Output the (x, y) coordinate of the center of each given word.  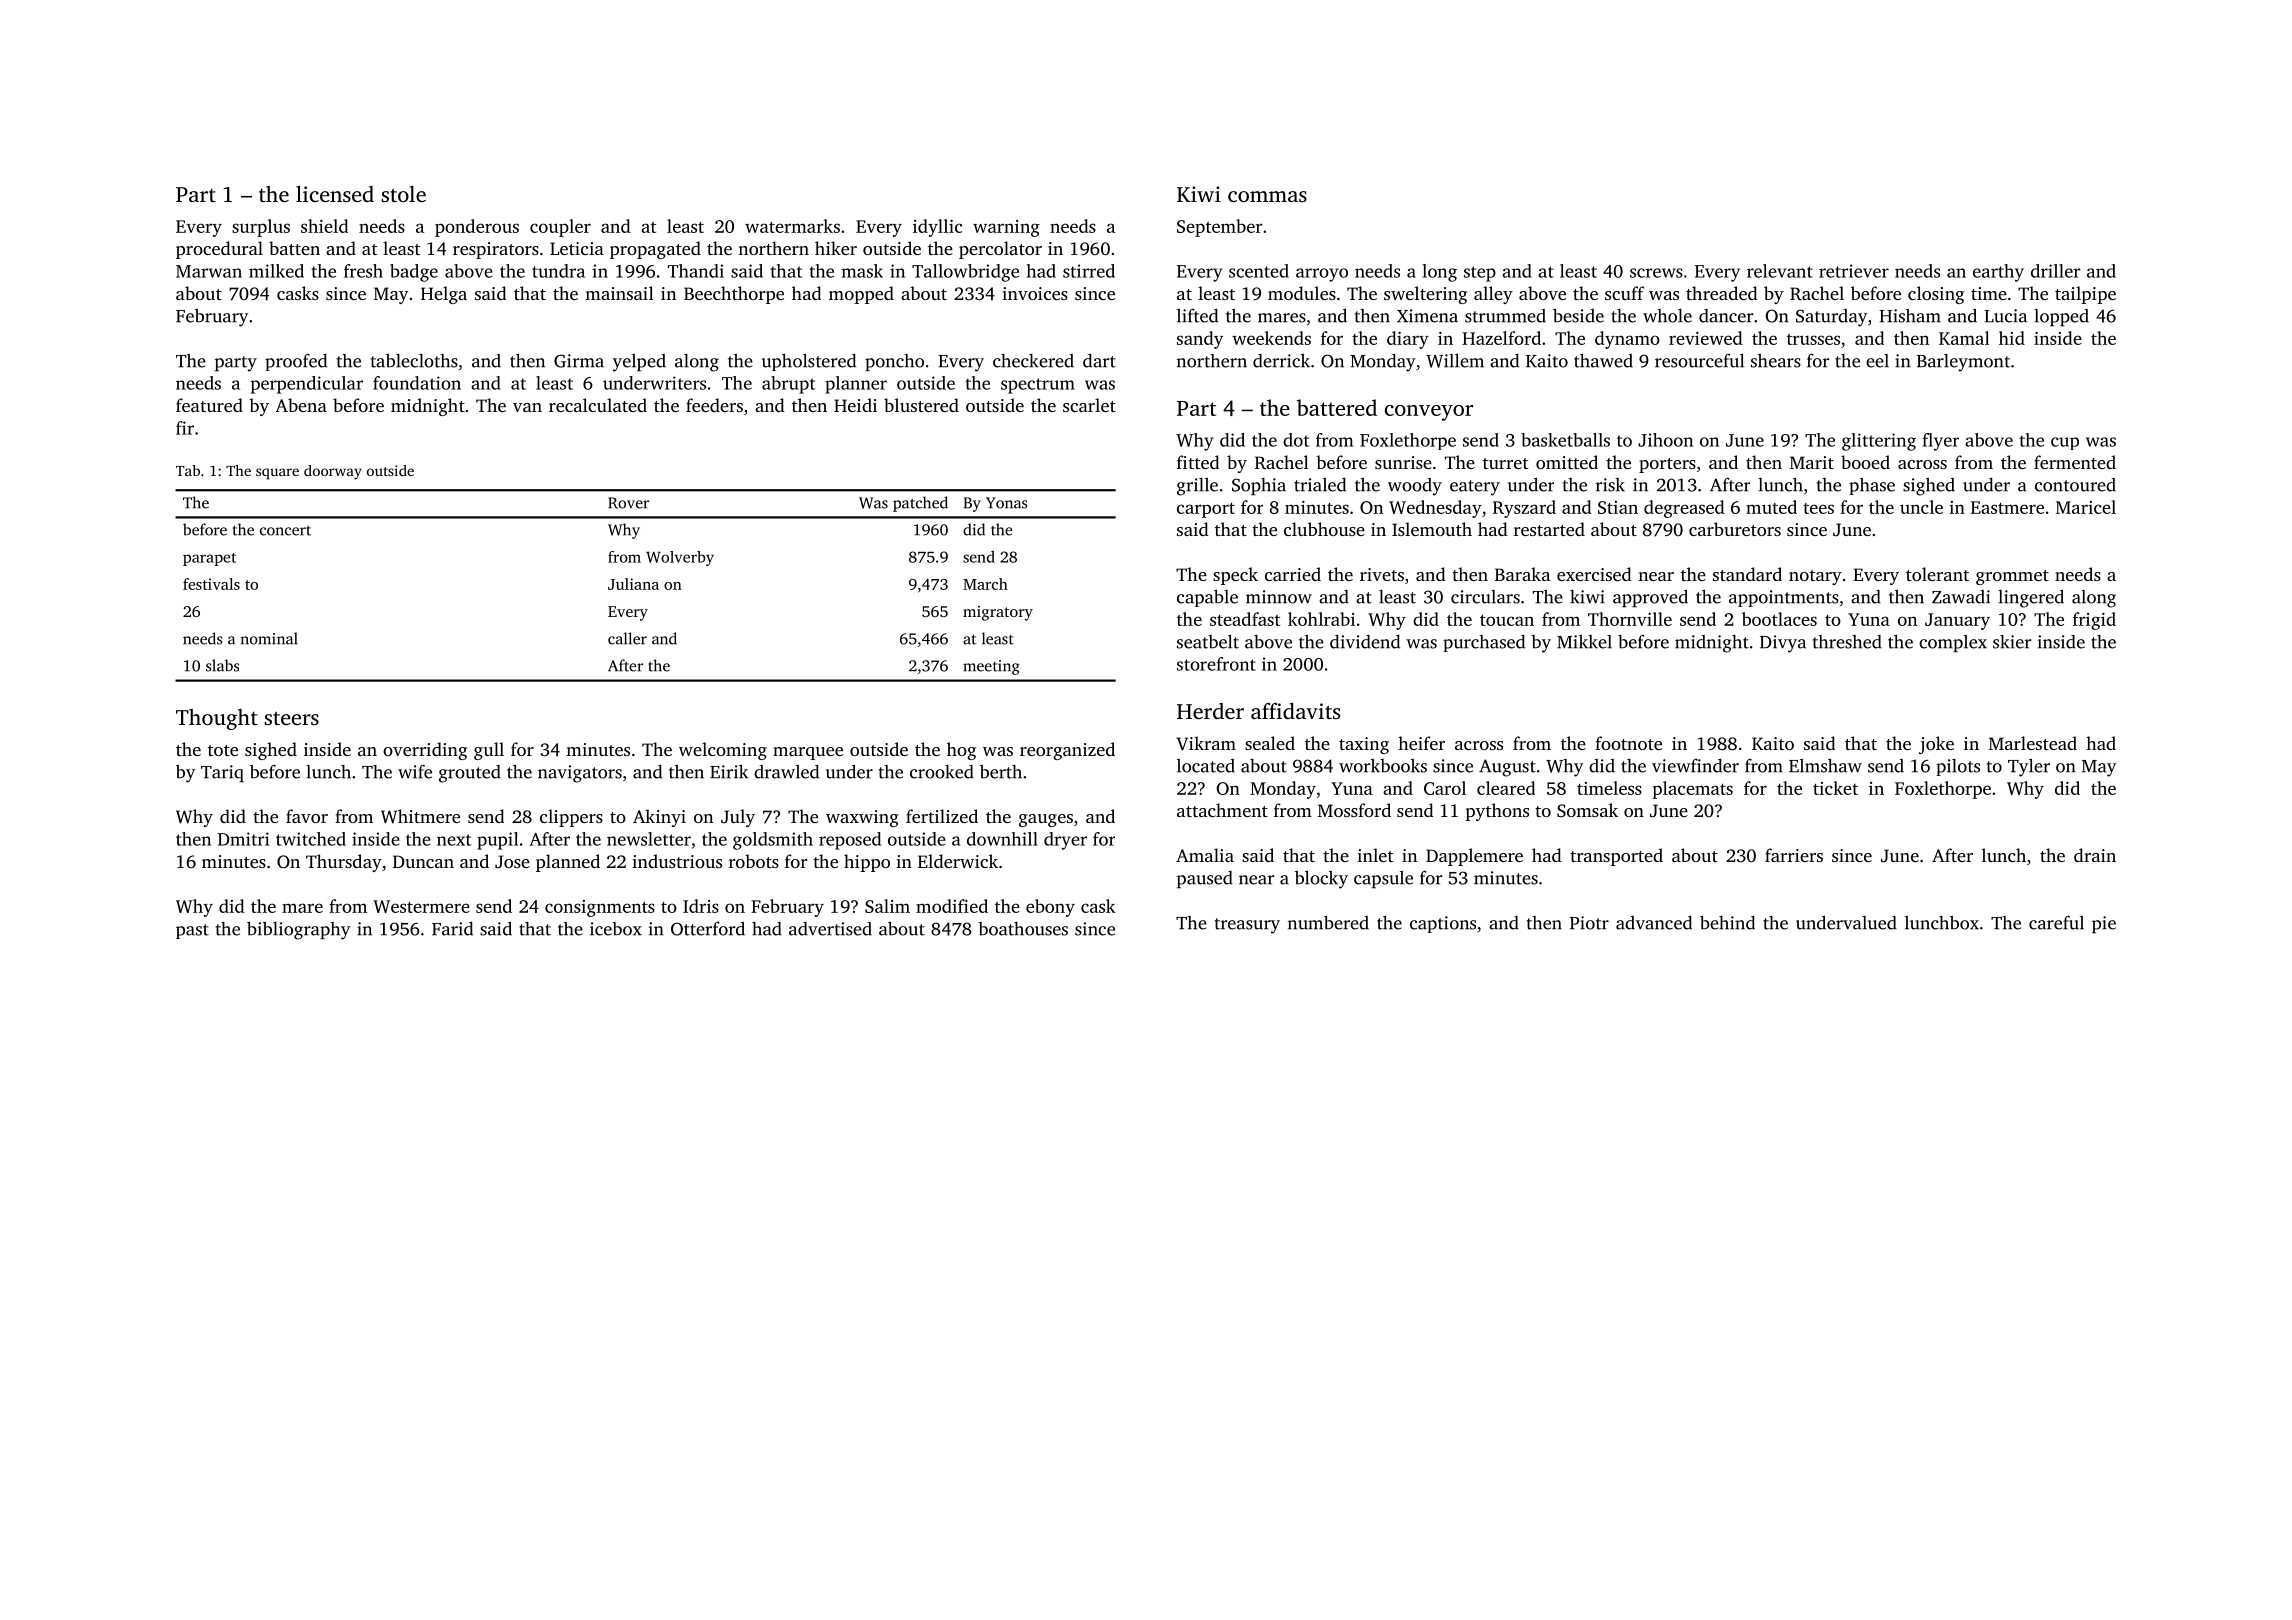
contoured (2075, 485)
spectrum (1038, 386)
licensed (335, 194)
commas (1267, 196)
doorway (333, 472)
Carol (1445, 788)
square (277, 474)
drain (2095, 855)
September (1220, 228)
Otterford (708, 928)
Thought (217, 719)
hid (2012, 338)
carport (1206, 510)
